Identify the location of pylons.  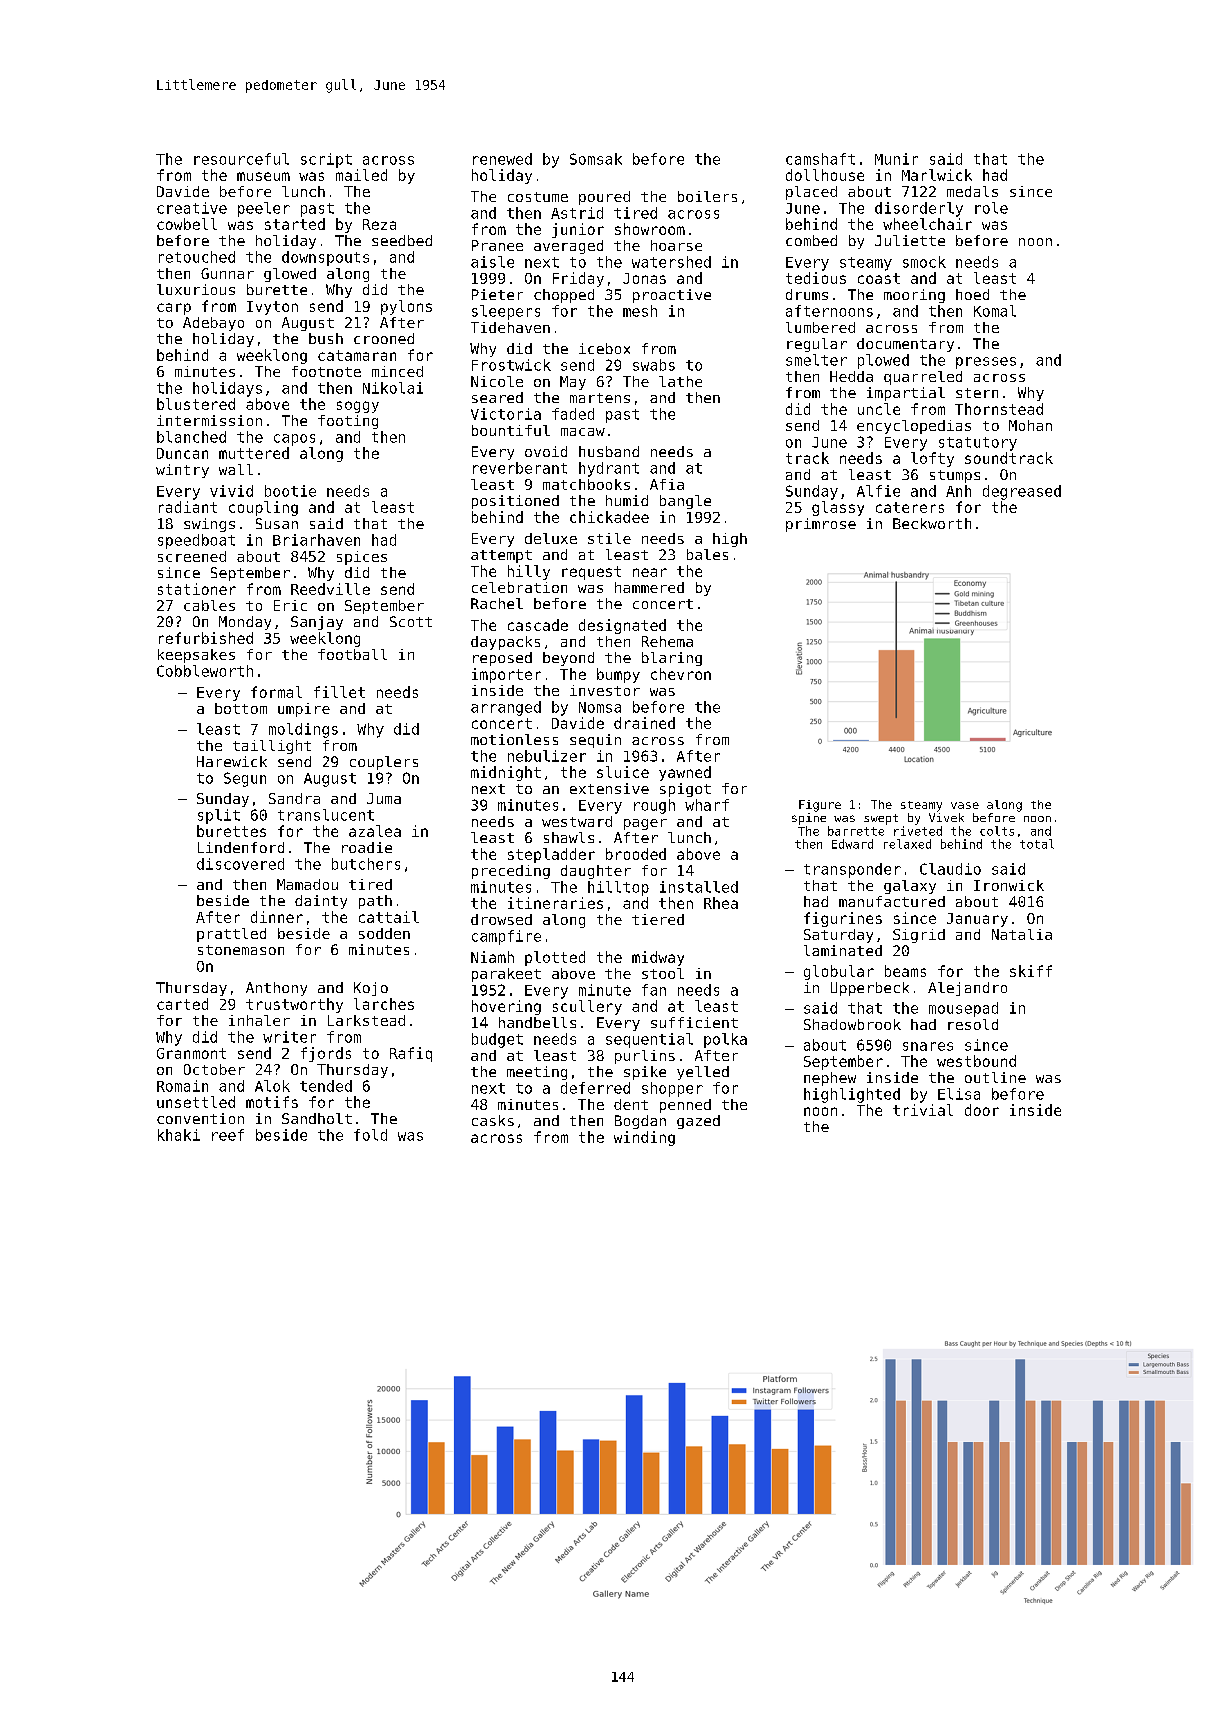
(406, 307).
